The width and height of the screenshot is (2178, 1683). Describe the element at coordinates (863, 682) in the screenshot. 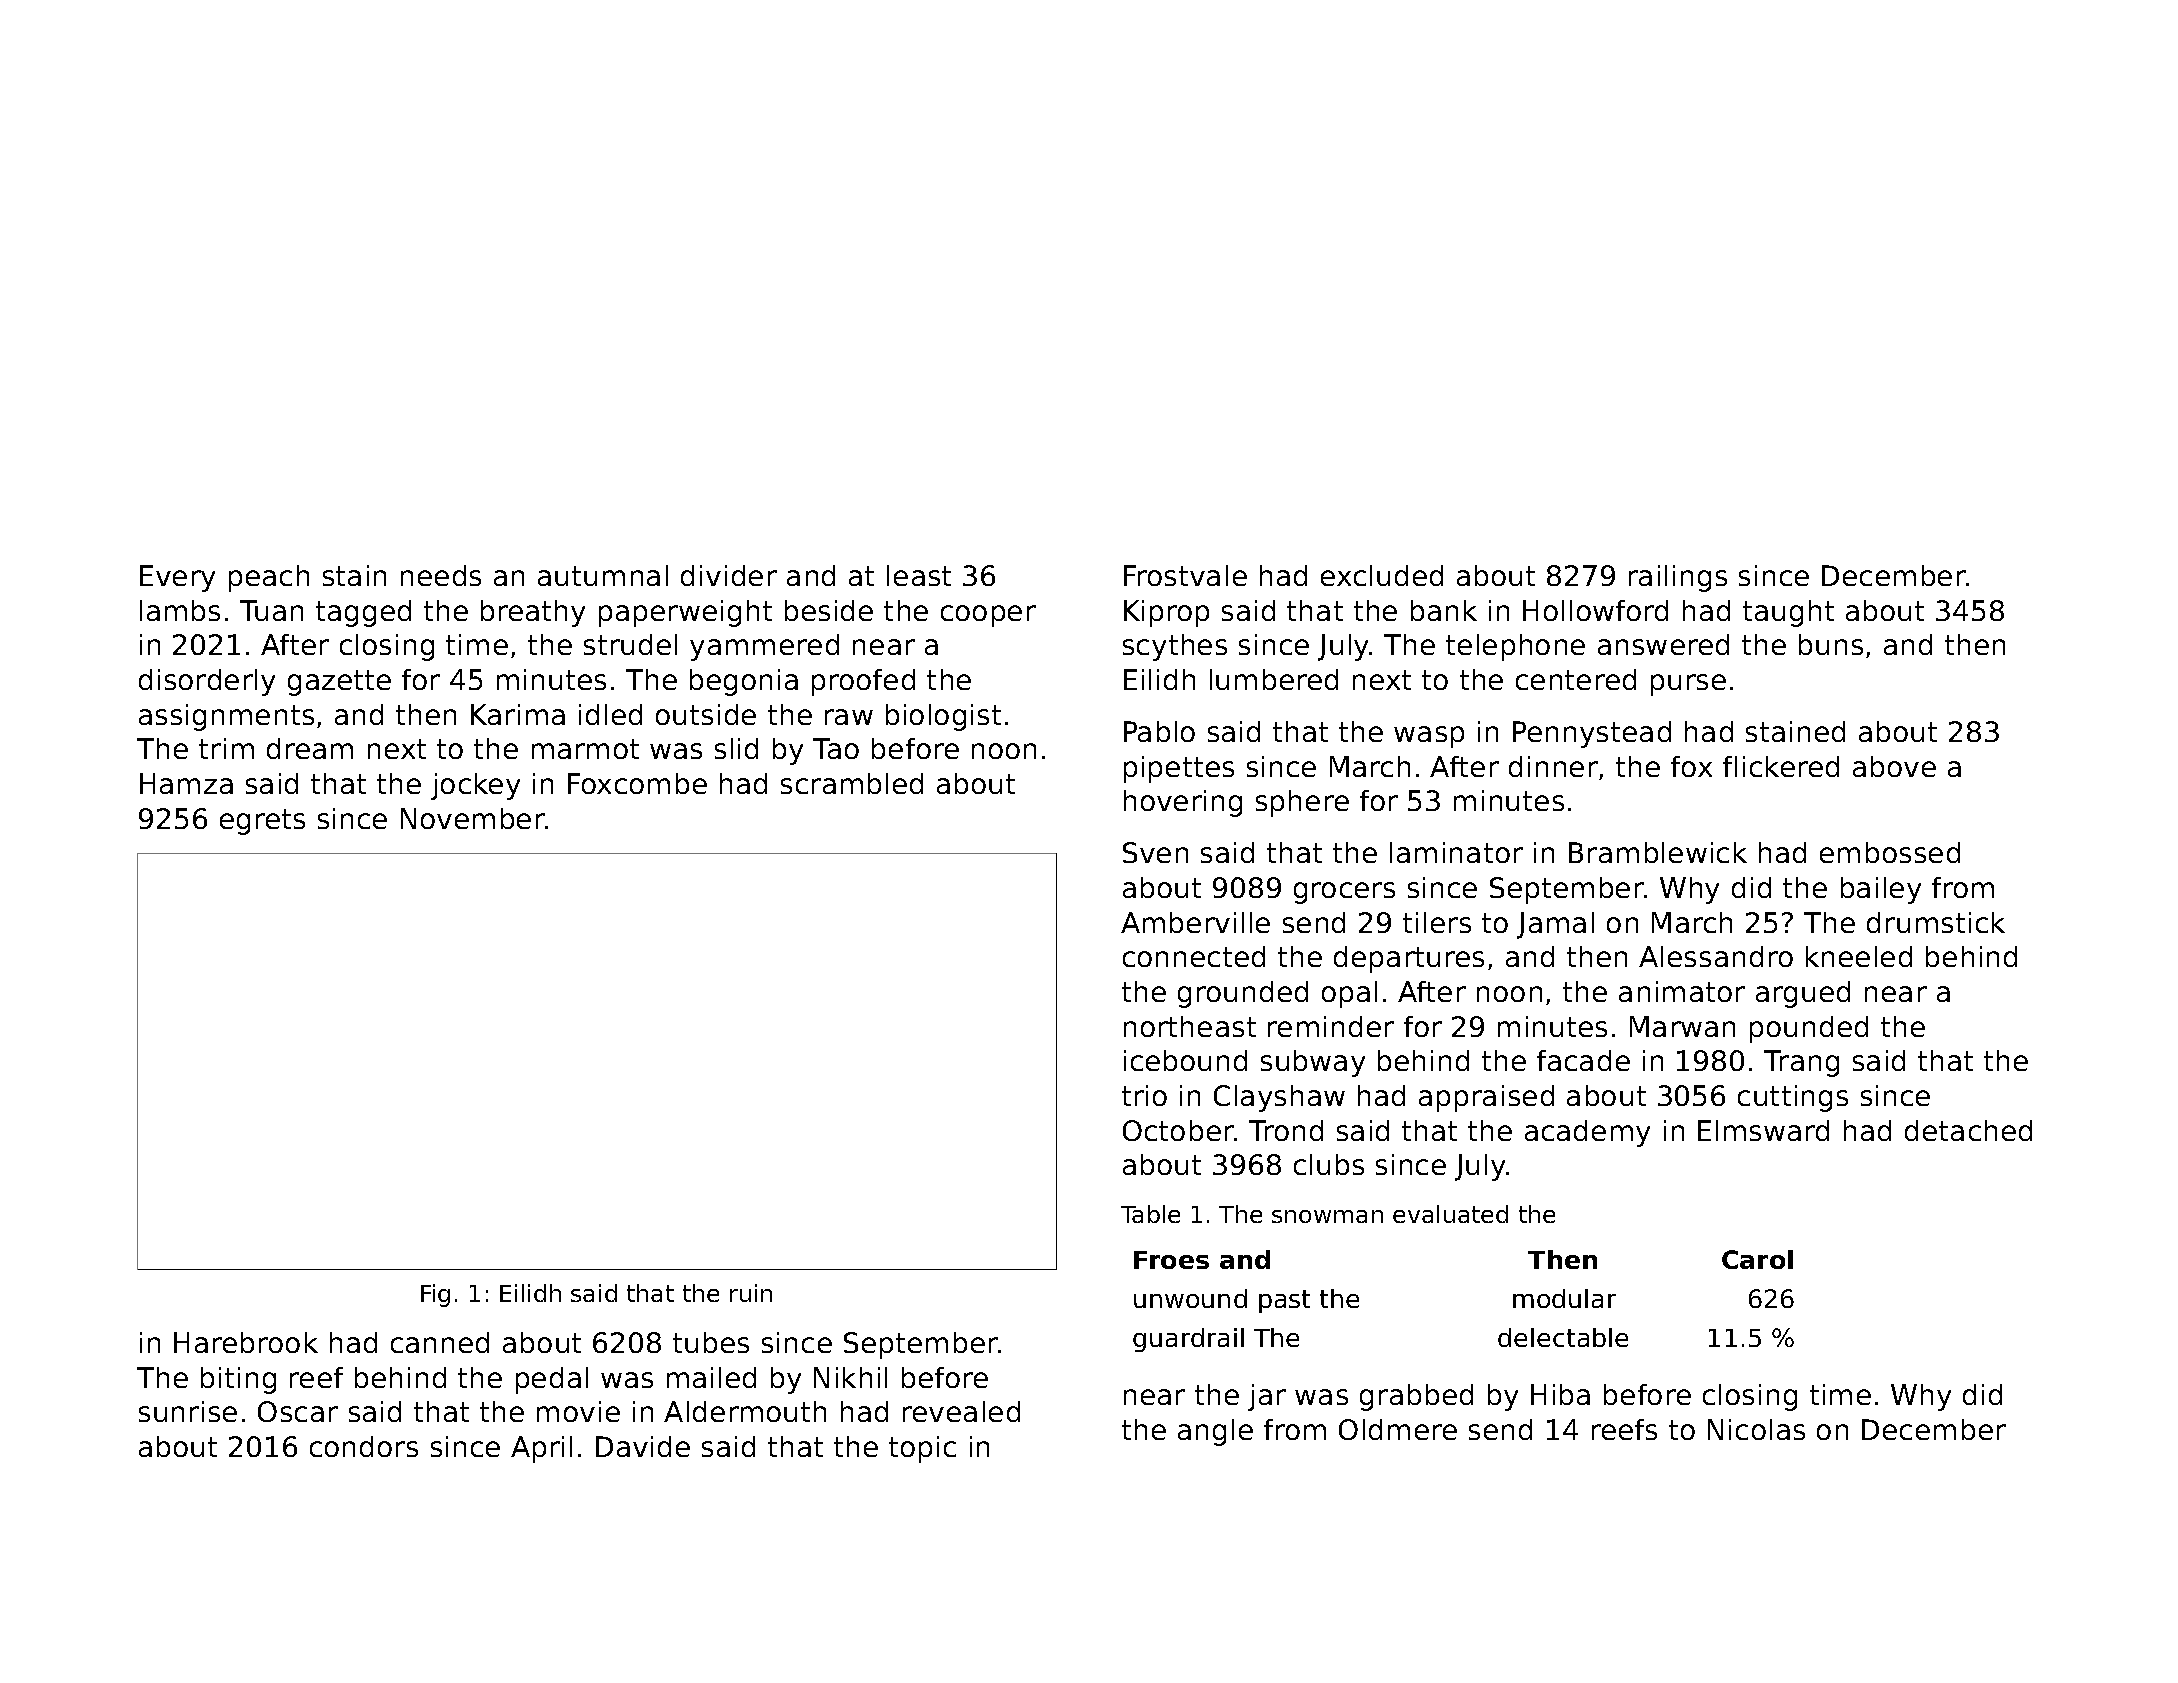

I see `proofed` at that location.
